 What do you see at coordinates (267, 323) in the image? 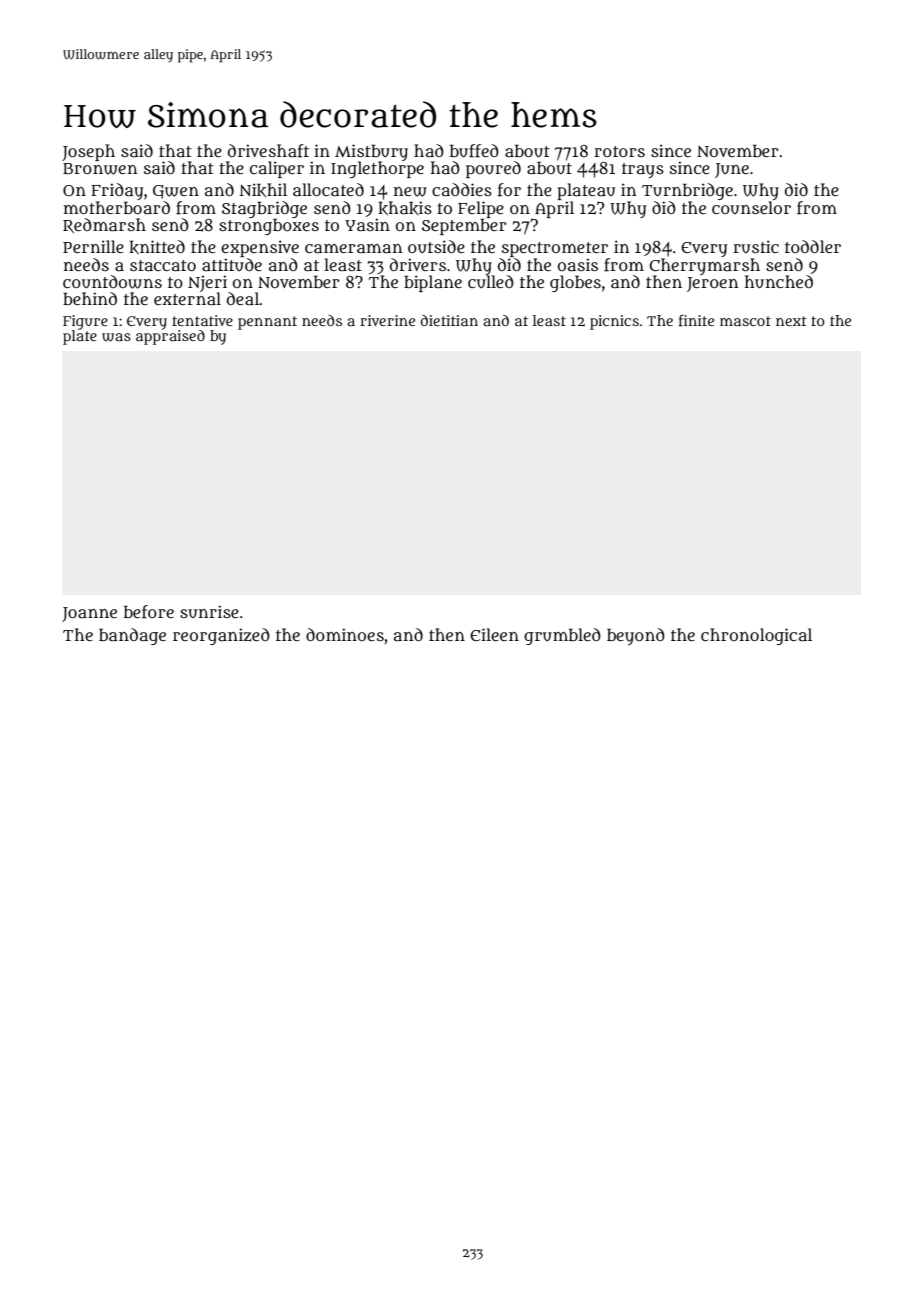
I see `pennant` at bounding box center [267, 323].
